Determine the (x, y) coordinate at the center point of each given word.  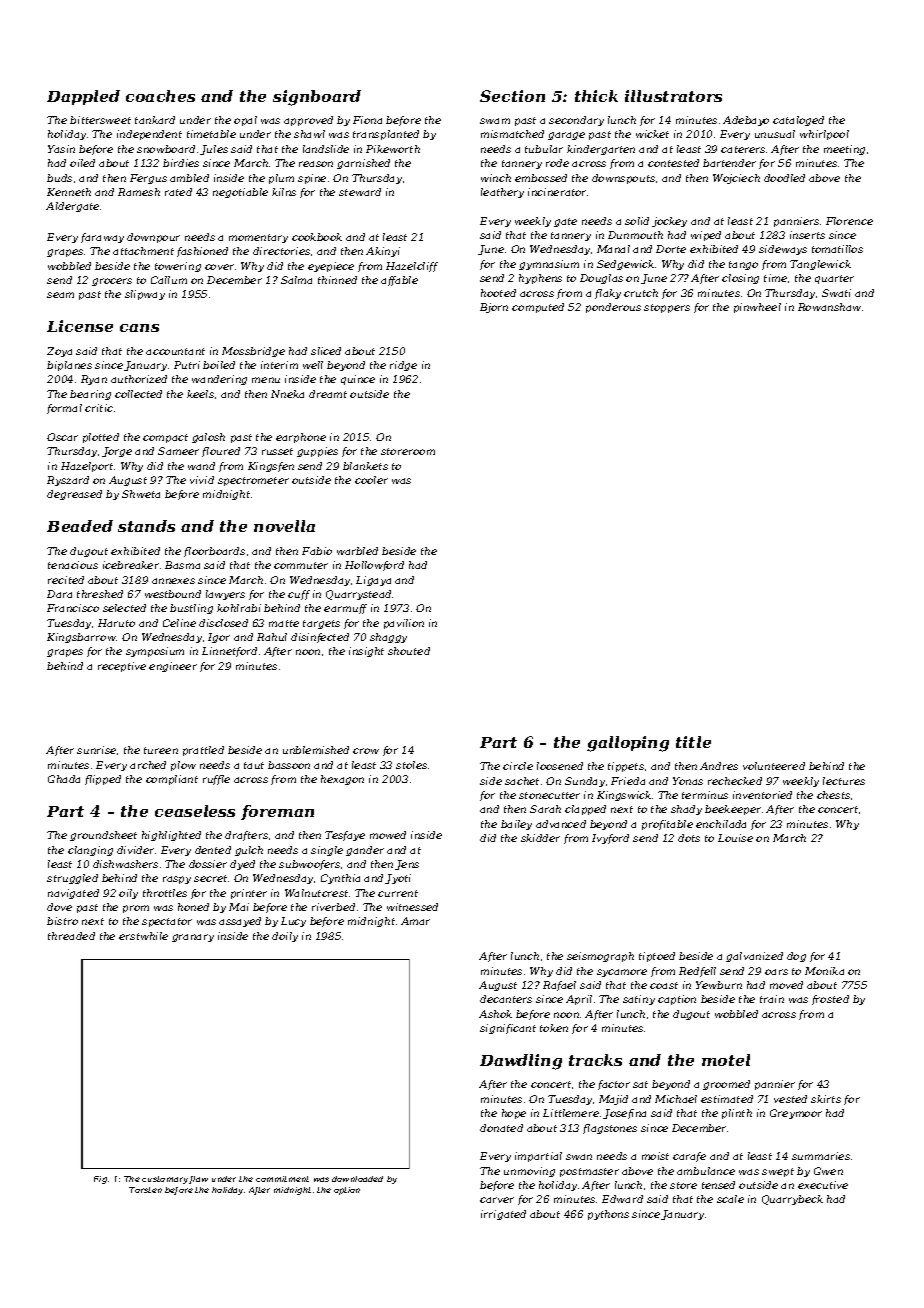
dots (689, 838)
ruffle (216, 780)
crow (366, 751)
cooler (371, 480)
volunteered (774, 766)
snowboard (166, 149)
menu (266, 380)
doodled (784, 178)
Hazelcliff (412, 267)
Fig (100, 1180)
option (347, 1191)
